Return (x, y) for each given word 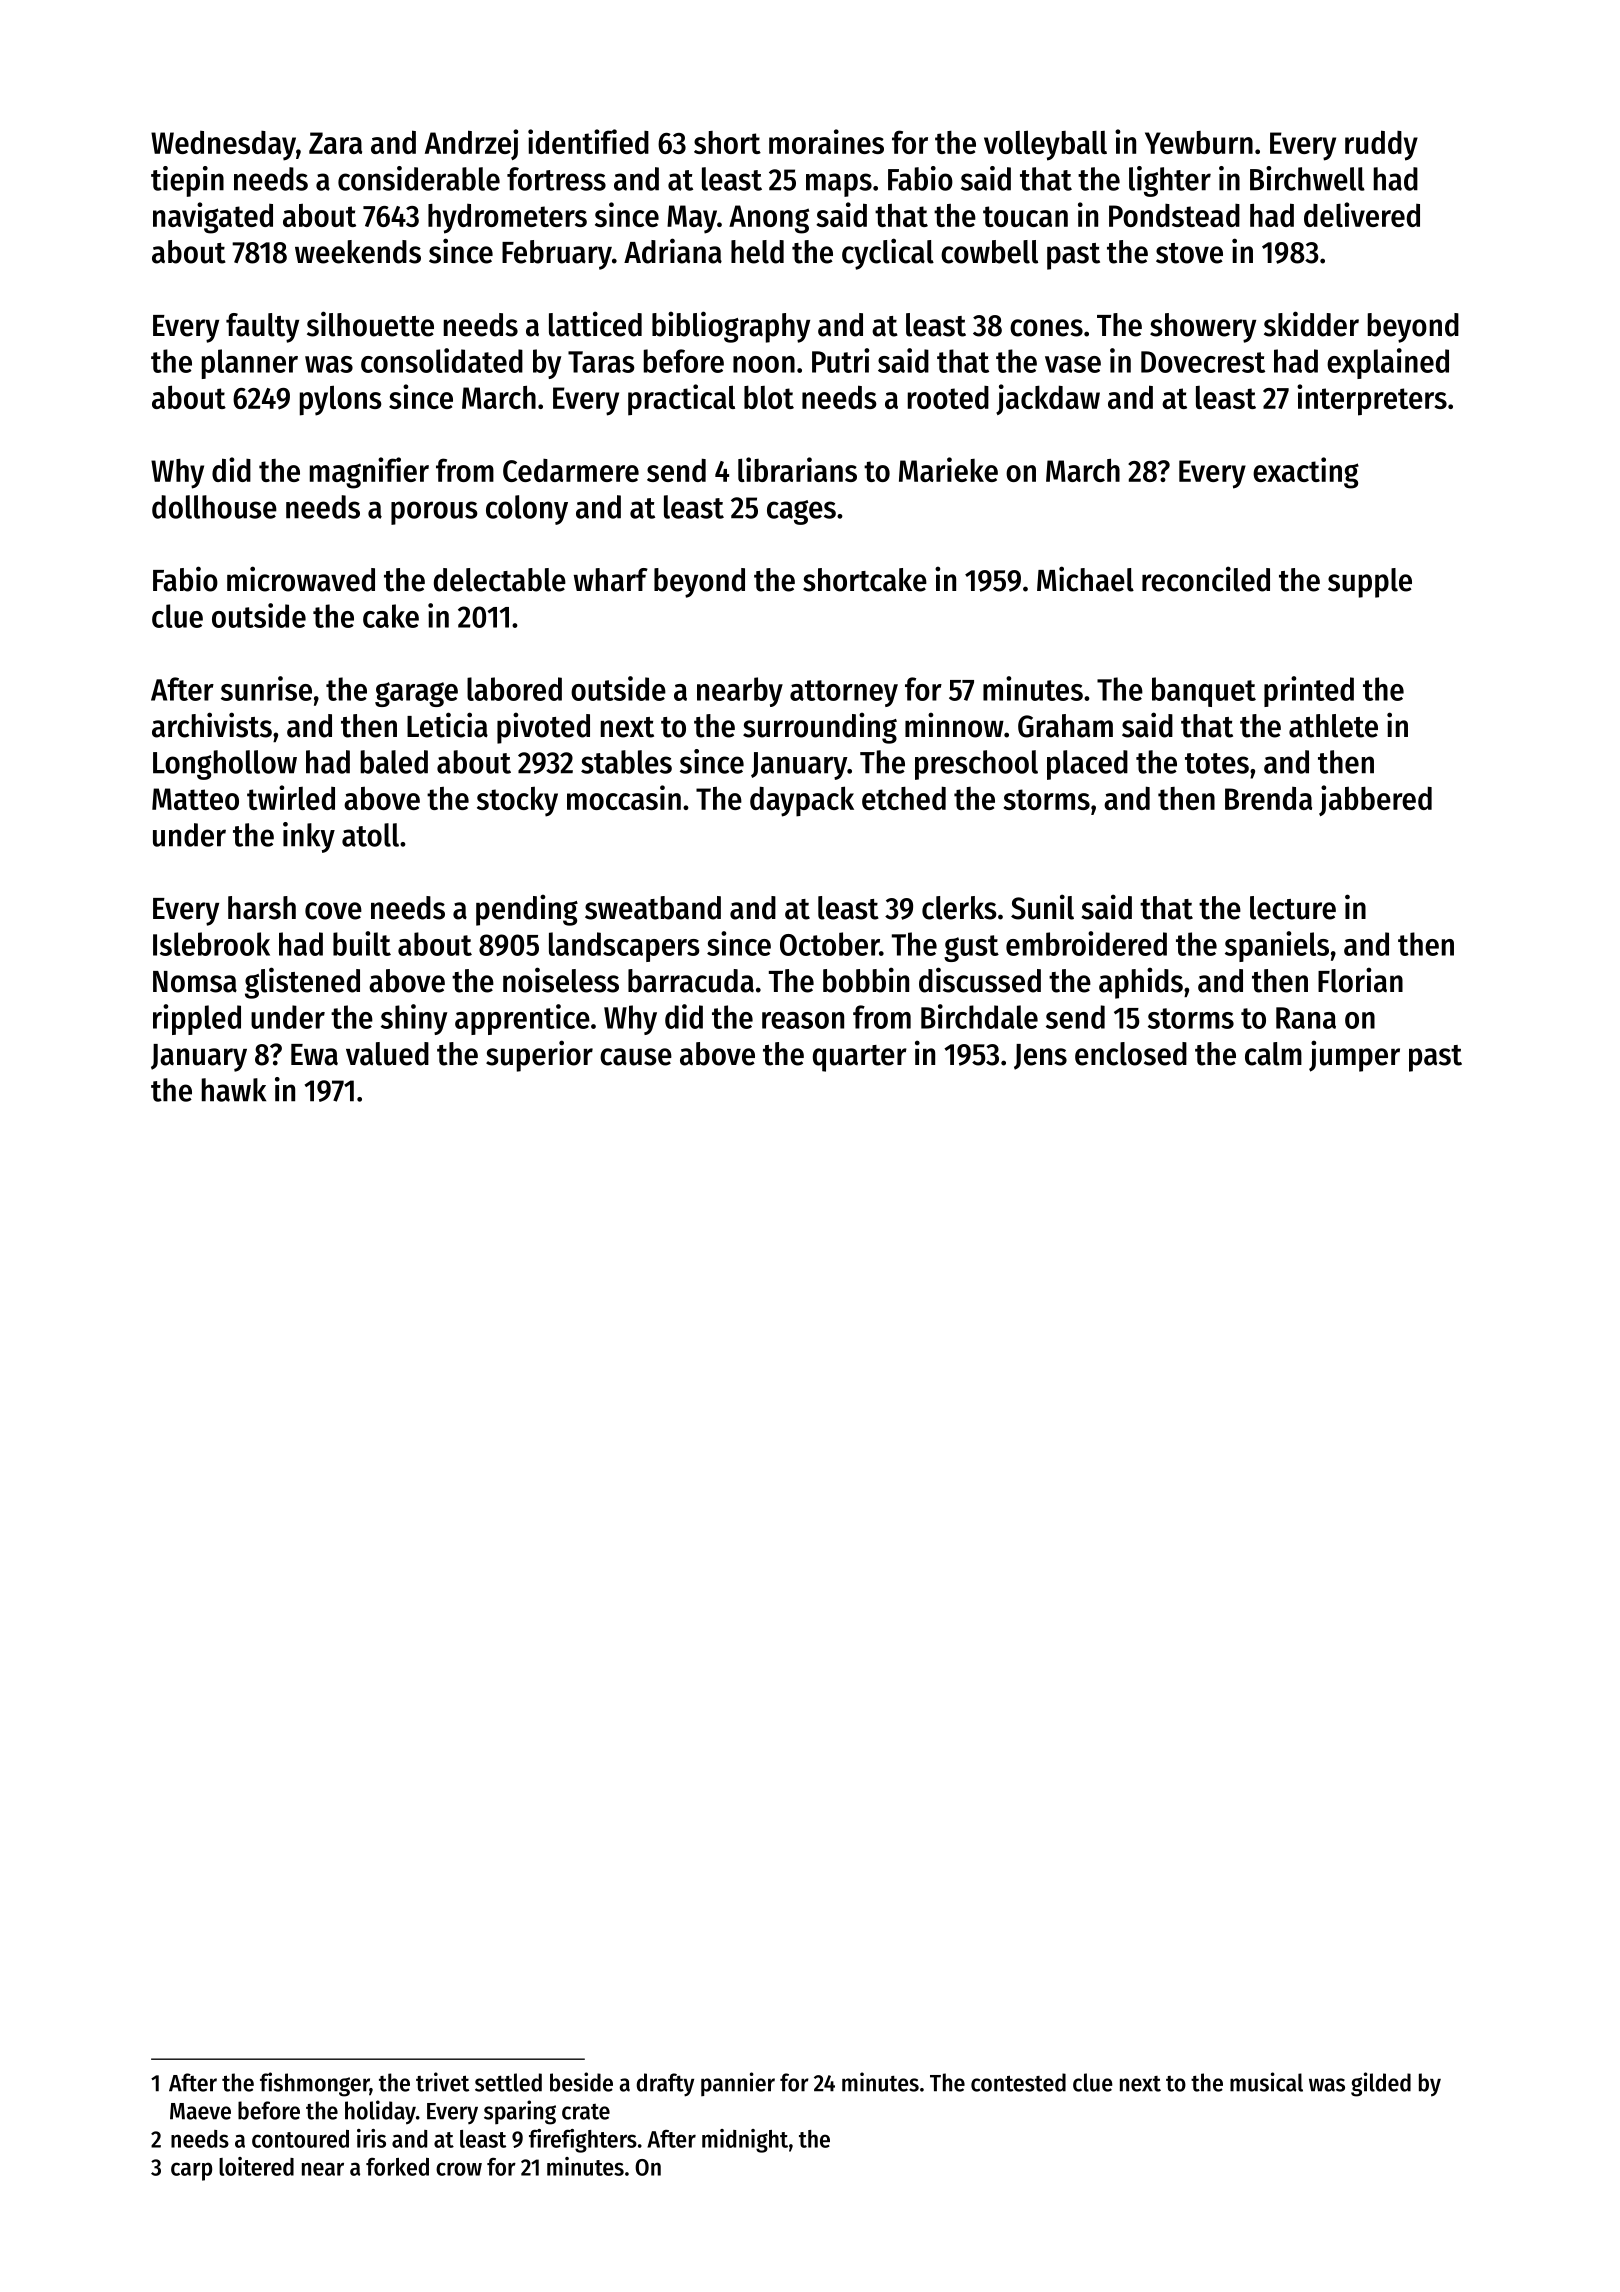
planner (250, 364)
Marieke (948, 469)
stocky (517, 801)
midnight (745, 2141)
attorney (844, 693)
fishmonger (315, 2084)
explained (1388, 363)
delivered (1362, 214)
